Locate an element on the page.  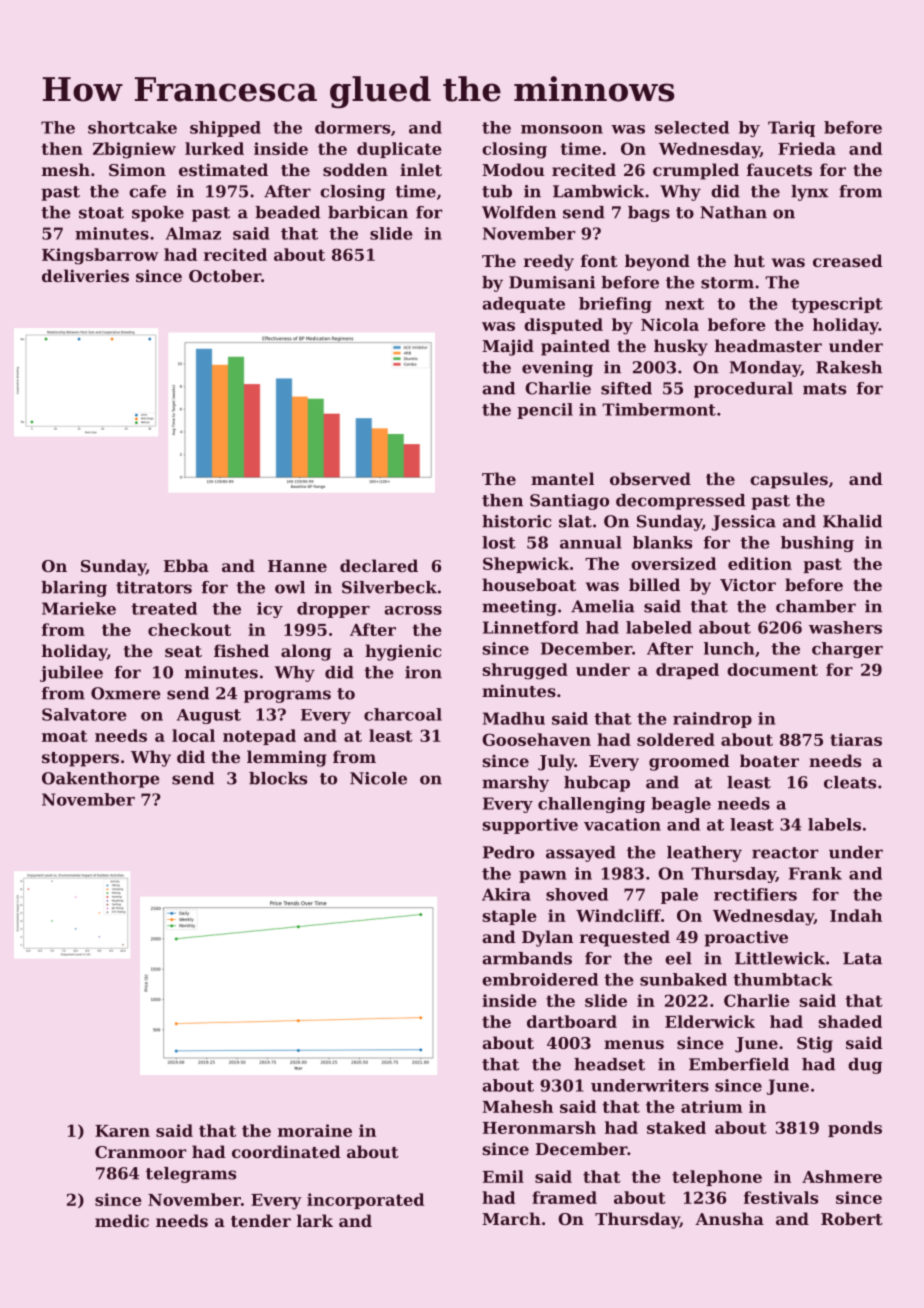
programs is located at coordinates (287, 696).
